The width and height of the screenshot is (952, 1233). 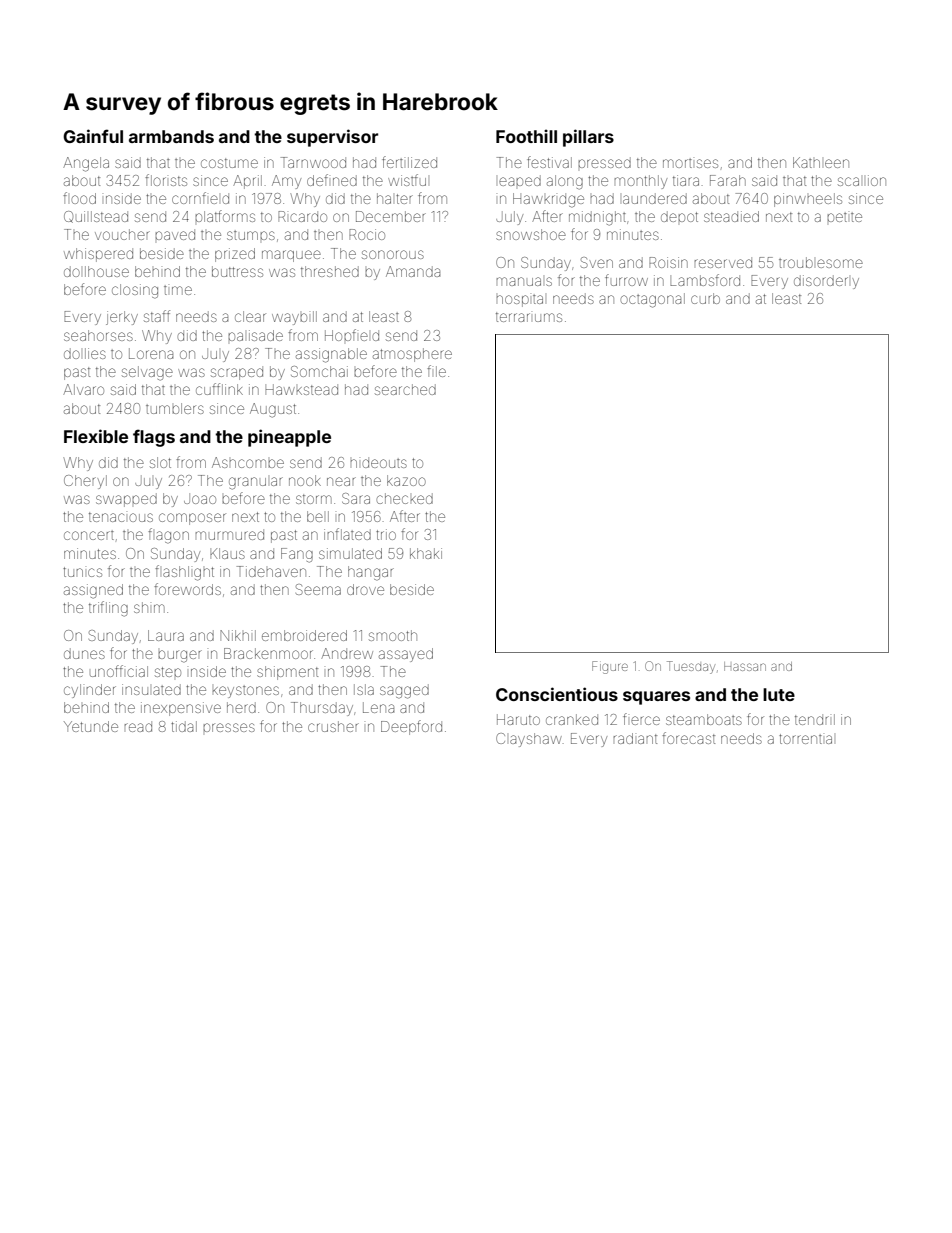 I want to click on pillars, so click(x=588, y=138).
